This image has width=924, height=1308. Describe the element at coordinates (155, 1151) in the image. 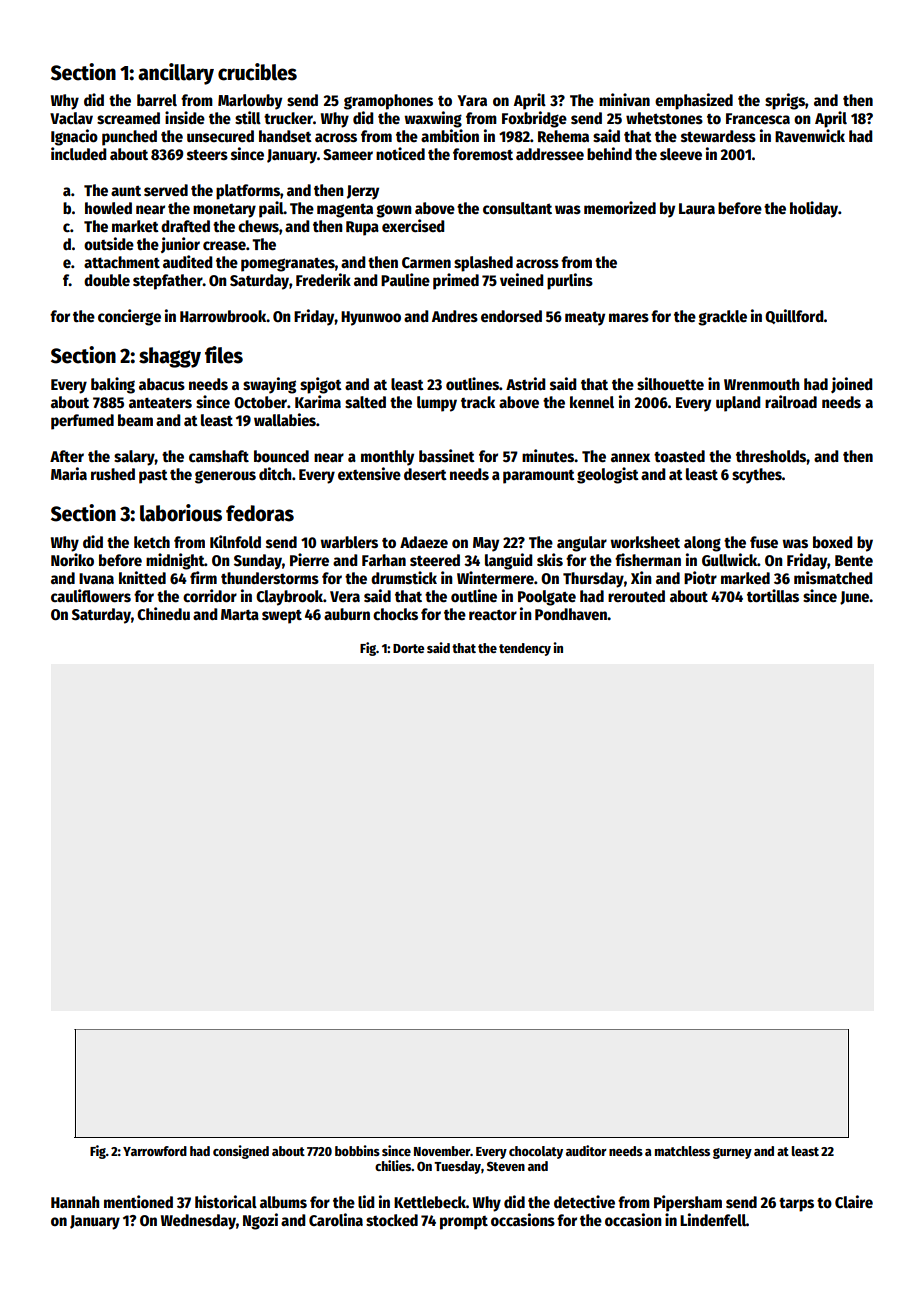

I see `Yarrowford` at that location.
